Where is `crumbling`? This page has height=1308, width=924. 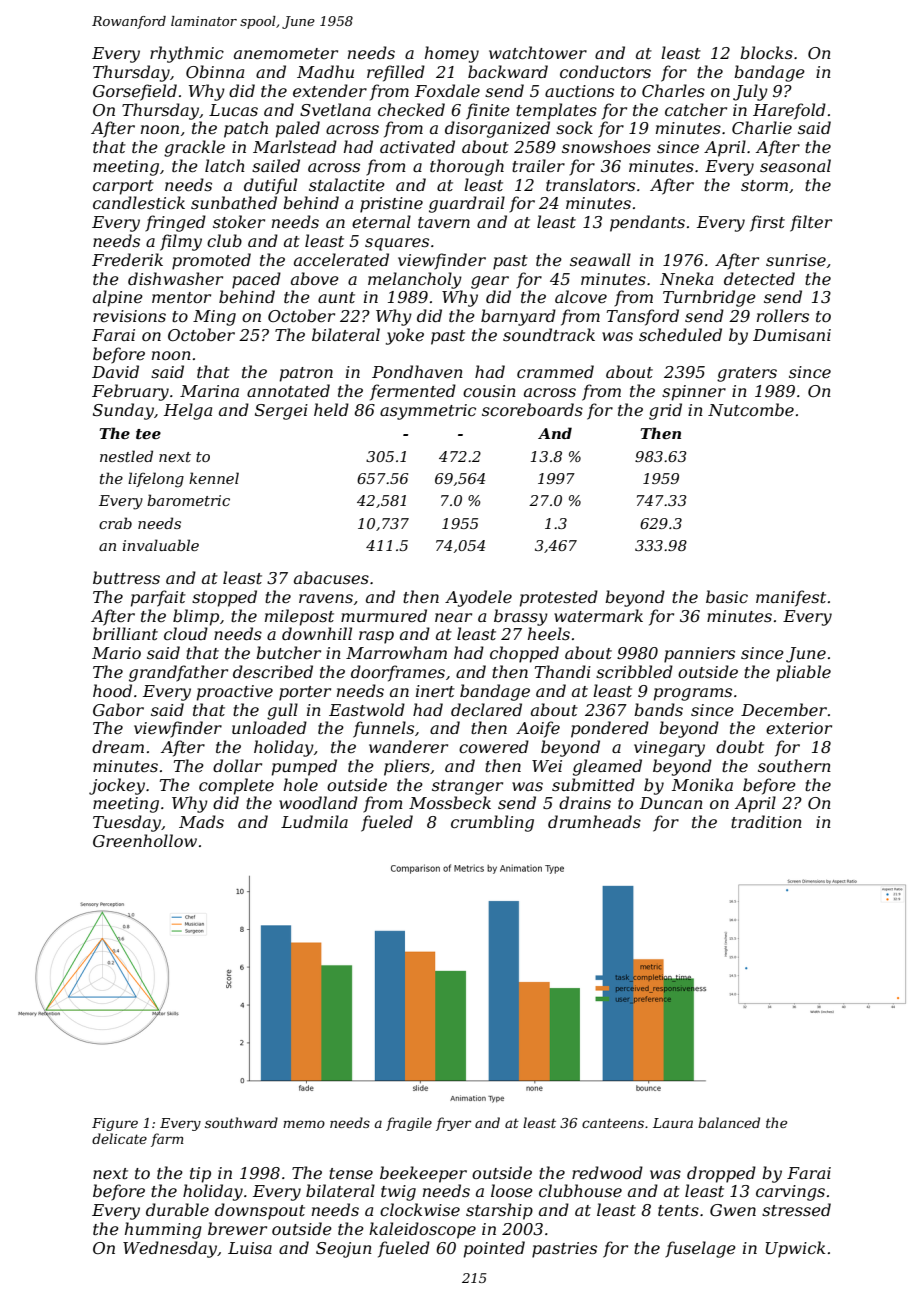
crumbling is located at coordinates (492, 823).
